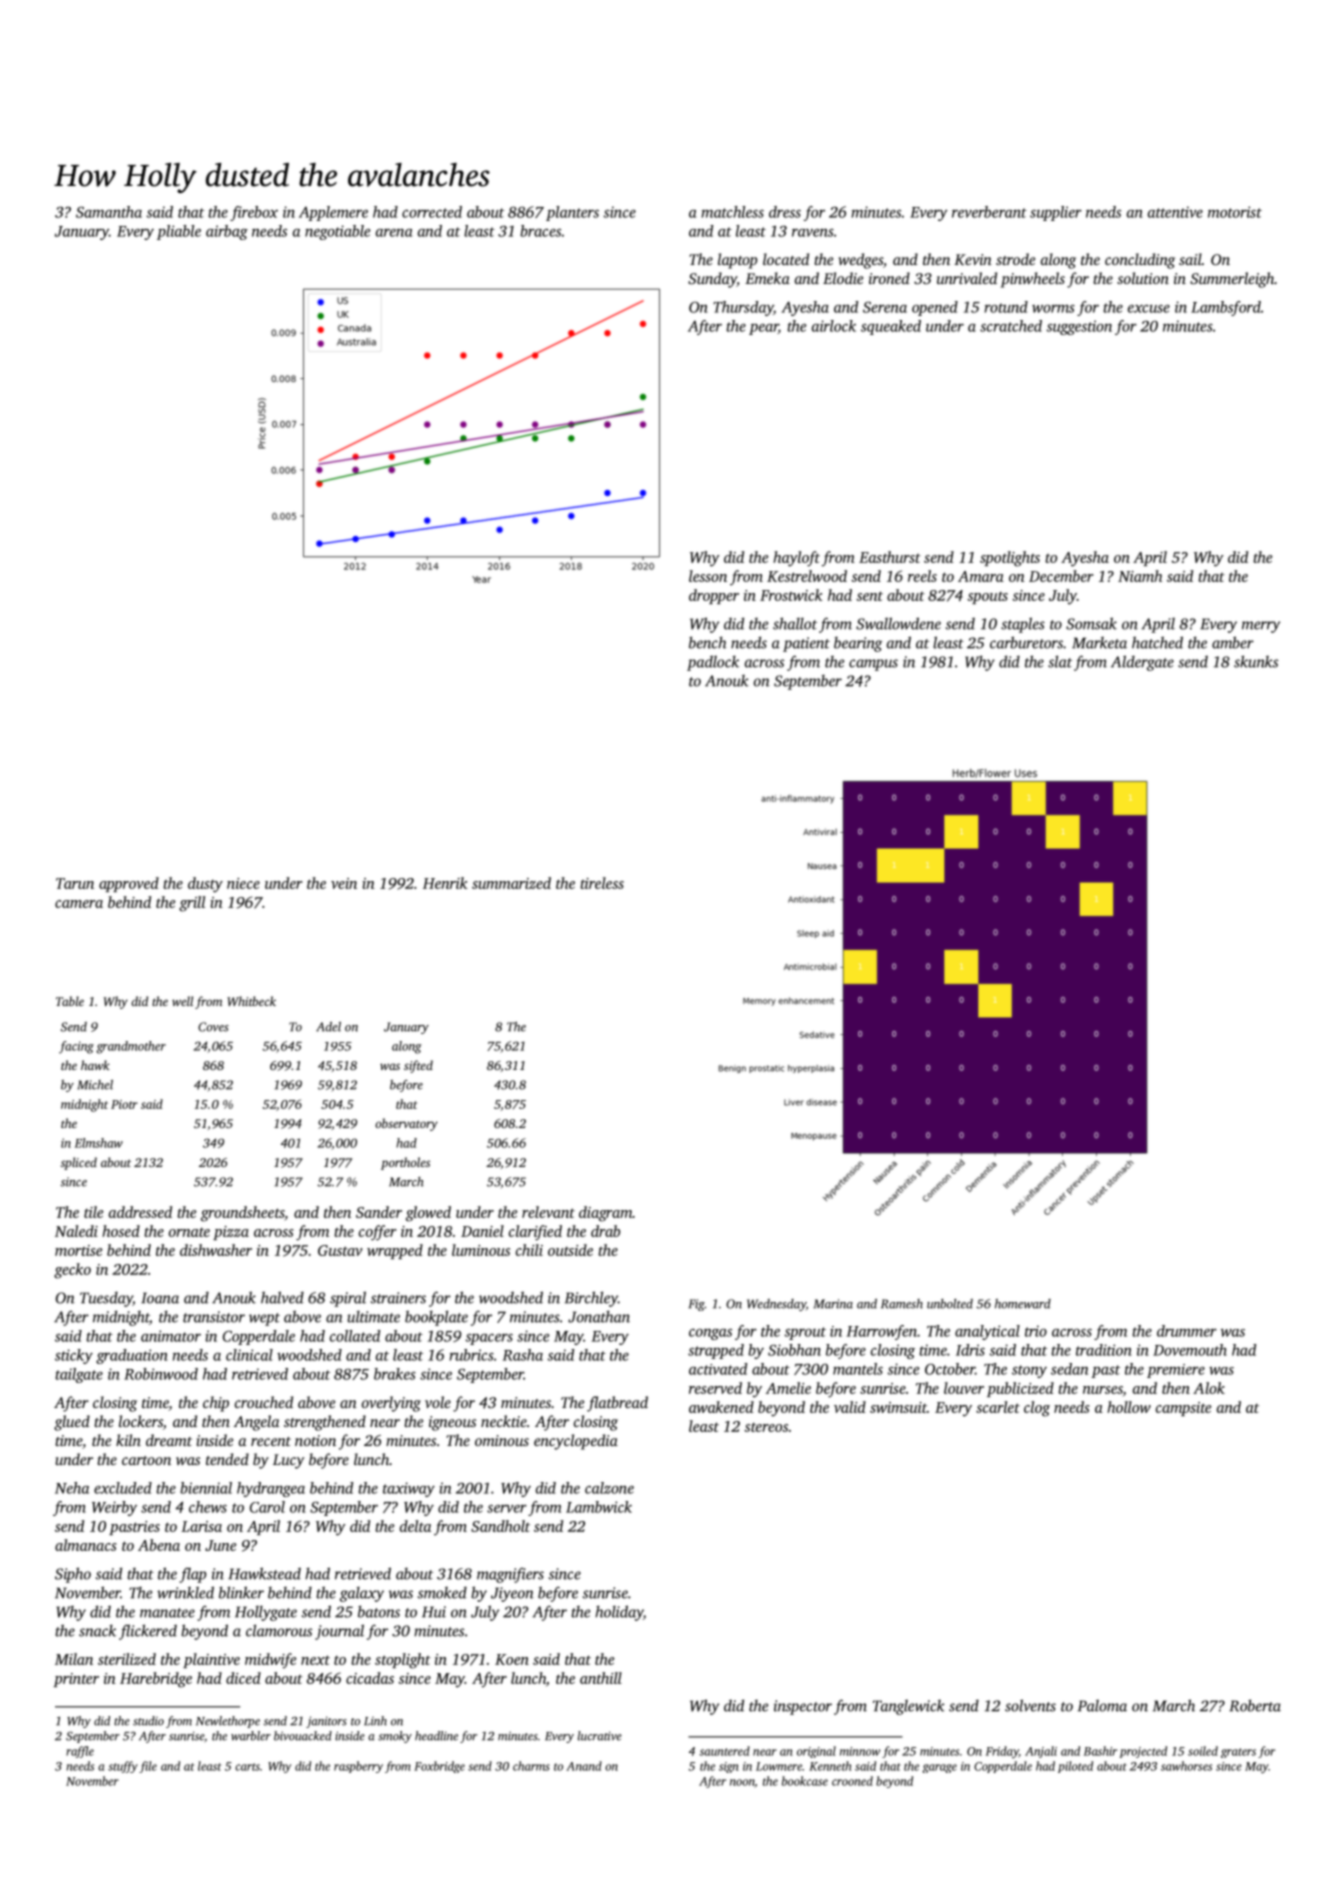  Describe the element at coordinates (572, 213) in the screenshot. I see `planters` at that location.
